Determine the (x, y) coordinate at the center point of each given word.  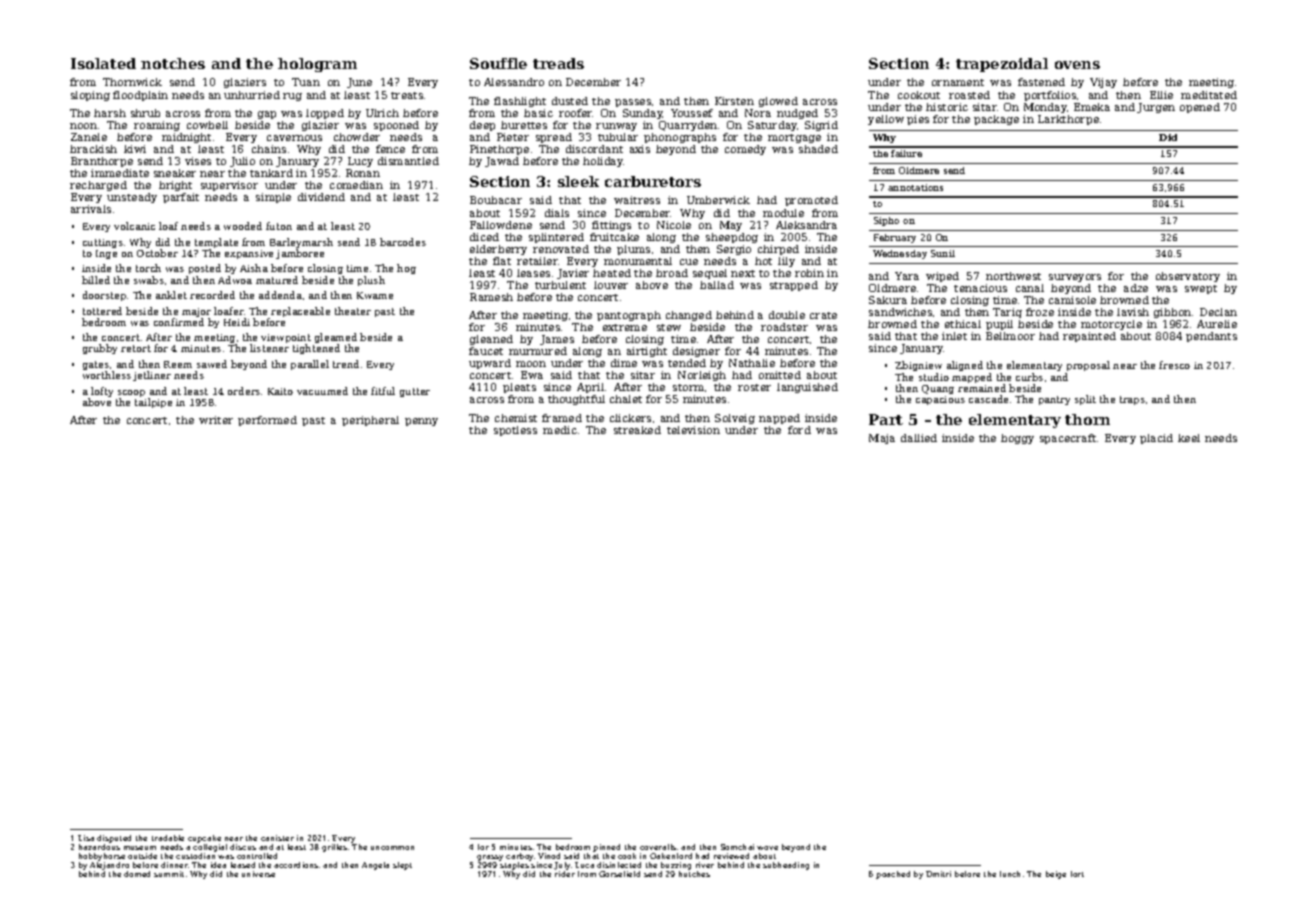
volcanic (134, 226)
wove (767, 848)
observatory (1188, 277)
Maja (882, 439)
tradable (168, 838)
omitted (780, 375)
